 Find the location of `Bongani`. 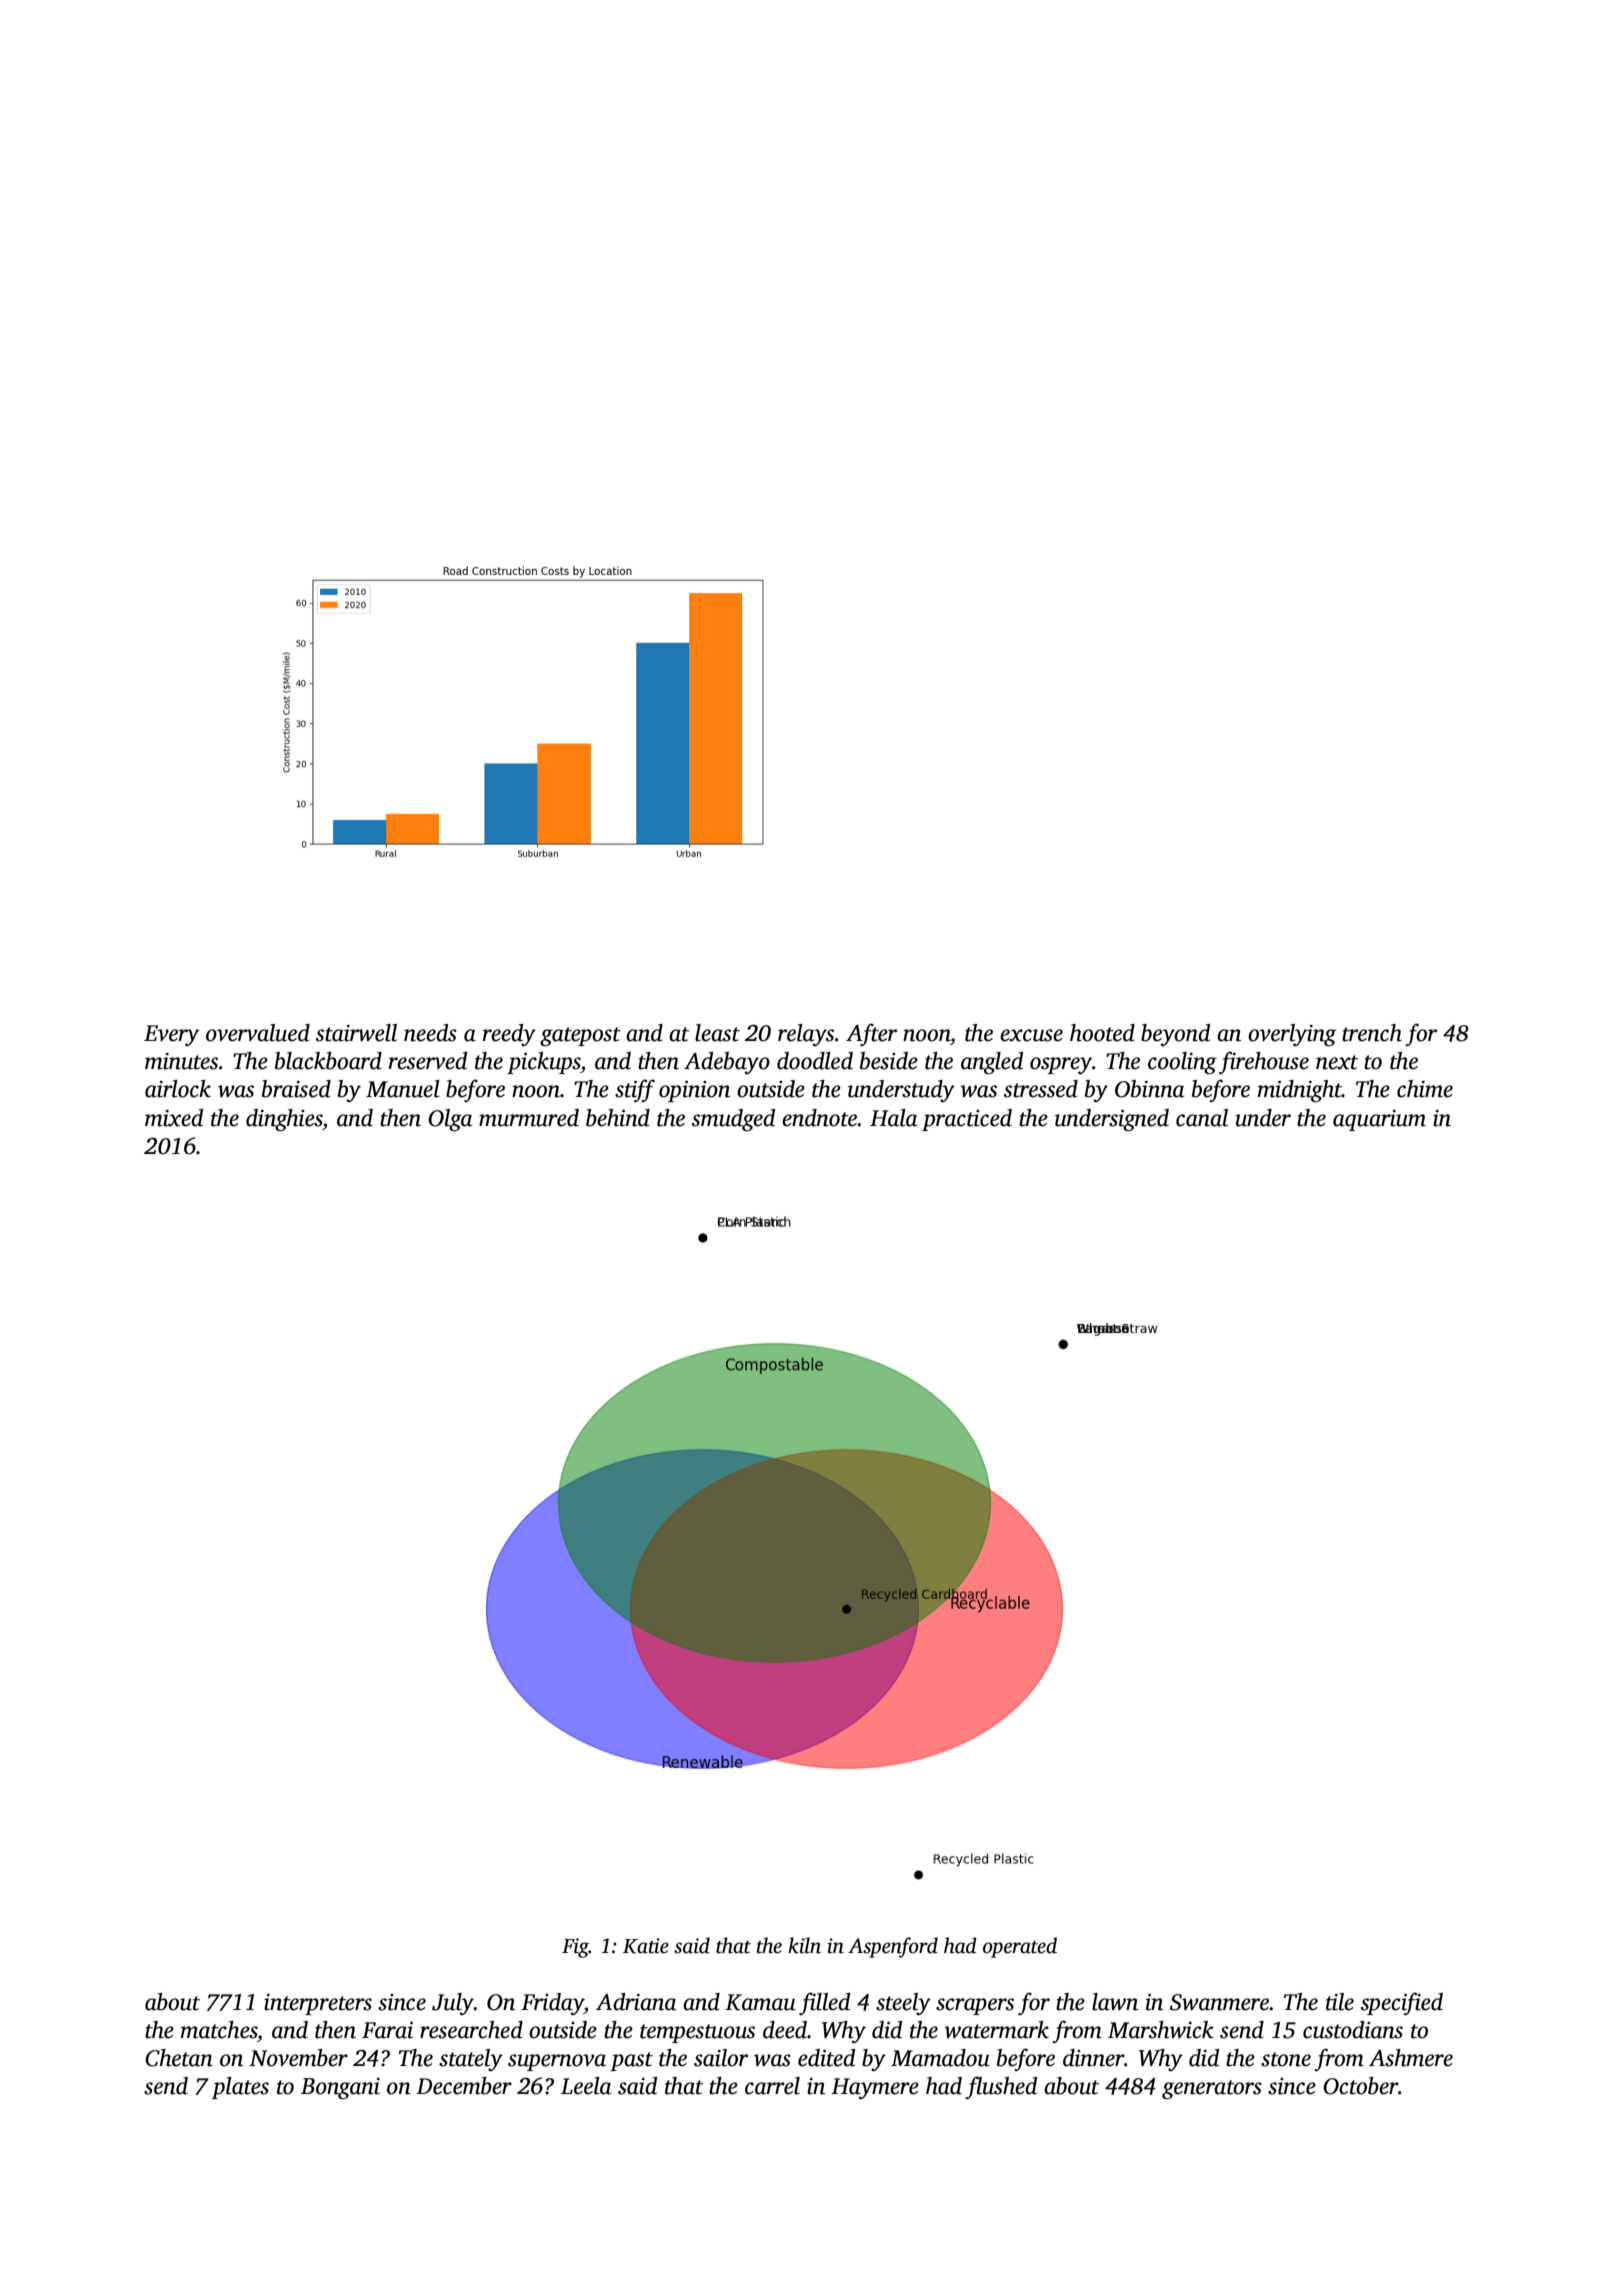

Bongani is located at coordinates (340, 2089).
